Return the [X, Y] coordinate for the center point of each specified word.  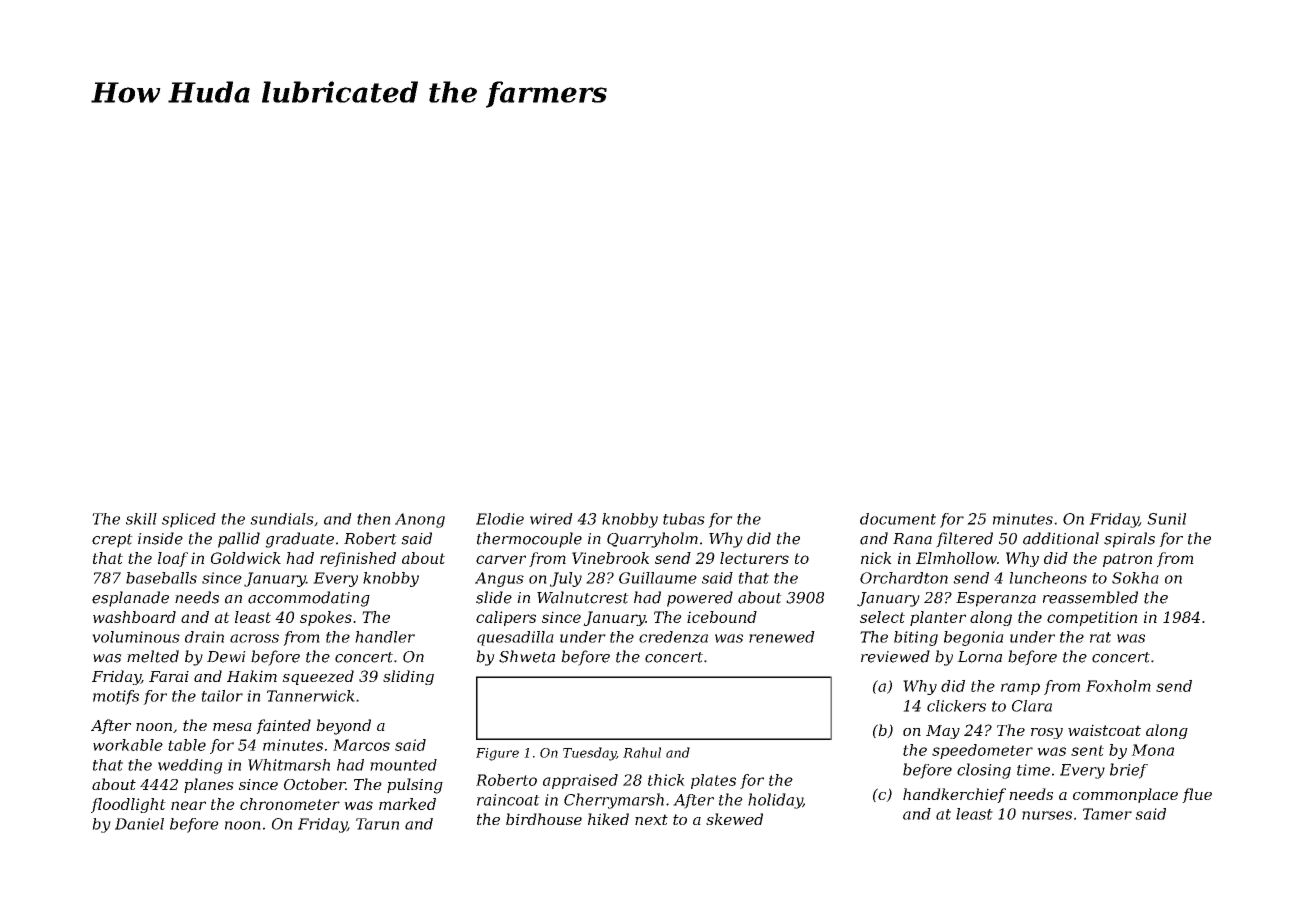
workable [128, 745]
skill [141, 519]
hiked [608, 819]
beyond [343, 727]
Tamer [1107, 814]
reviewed [895, 656]
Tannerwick [311, 696]
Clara [1032, 706]
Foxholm [1118, 686]
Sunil [1166, 519]
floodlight [128, 805]
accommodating [309, 599]
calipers [506, 618]
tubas [684, 519]
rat [1100, 637]
